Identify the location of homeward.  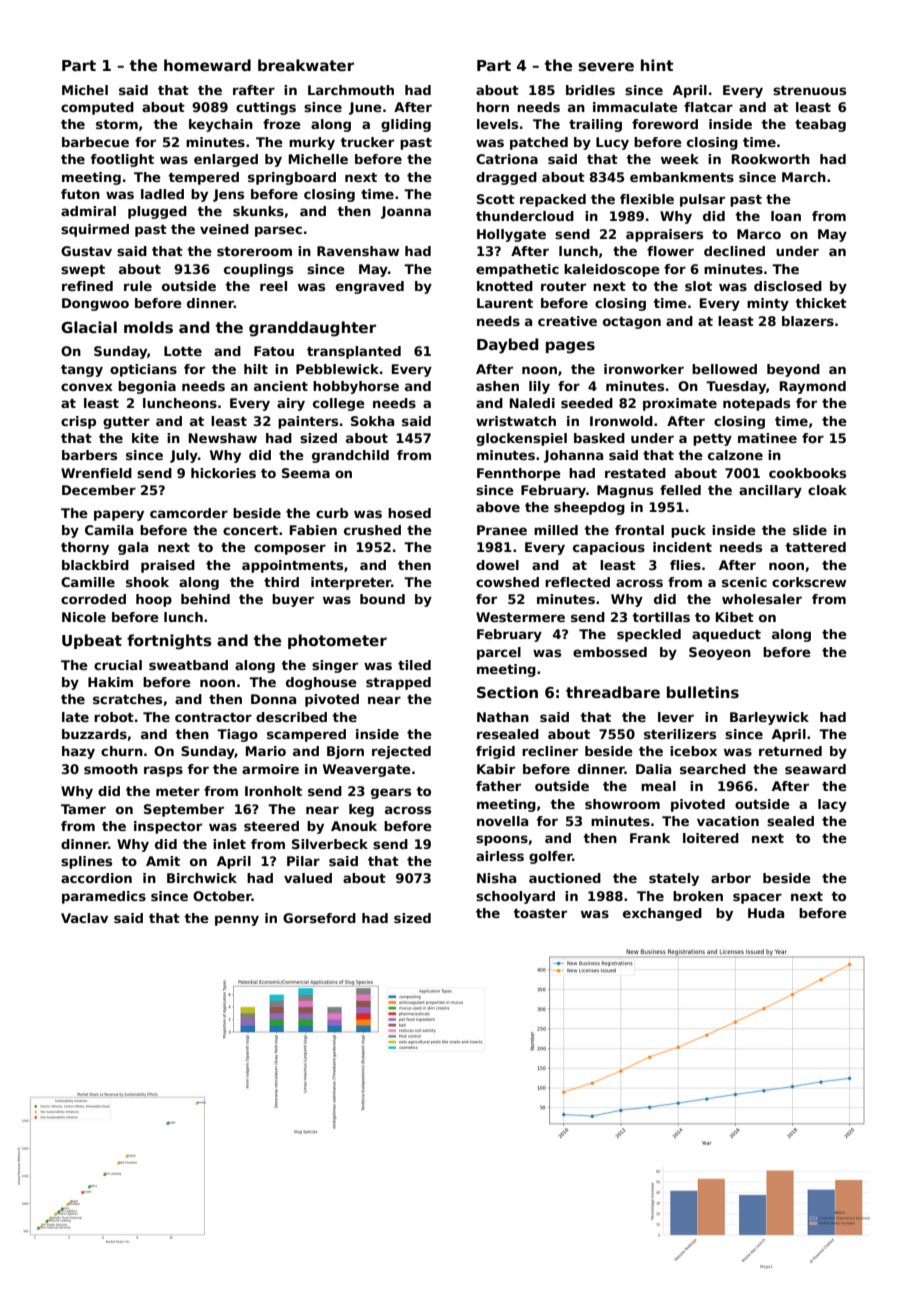
(207, 65).
